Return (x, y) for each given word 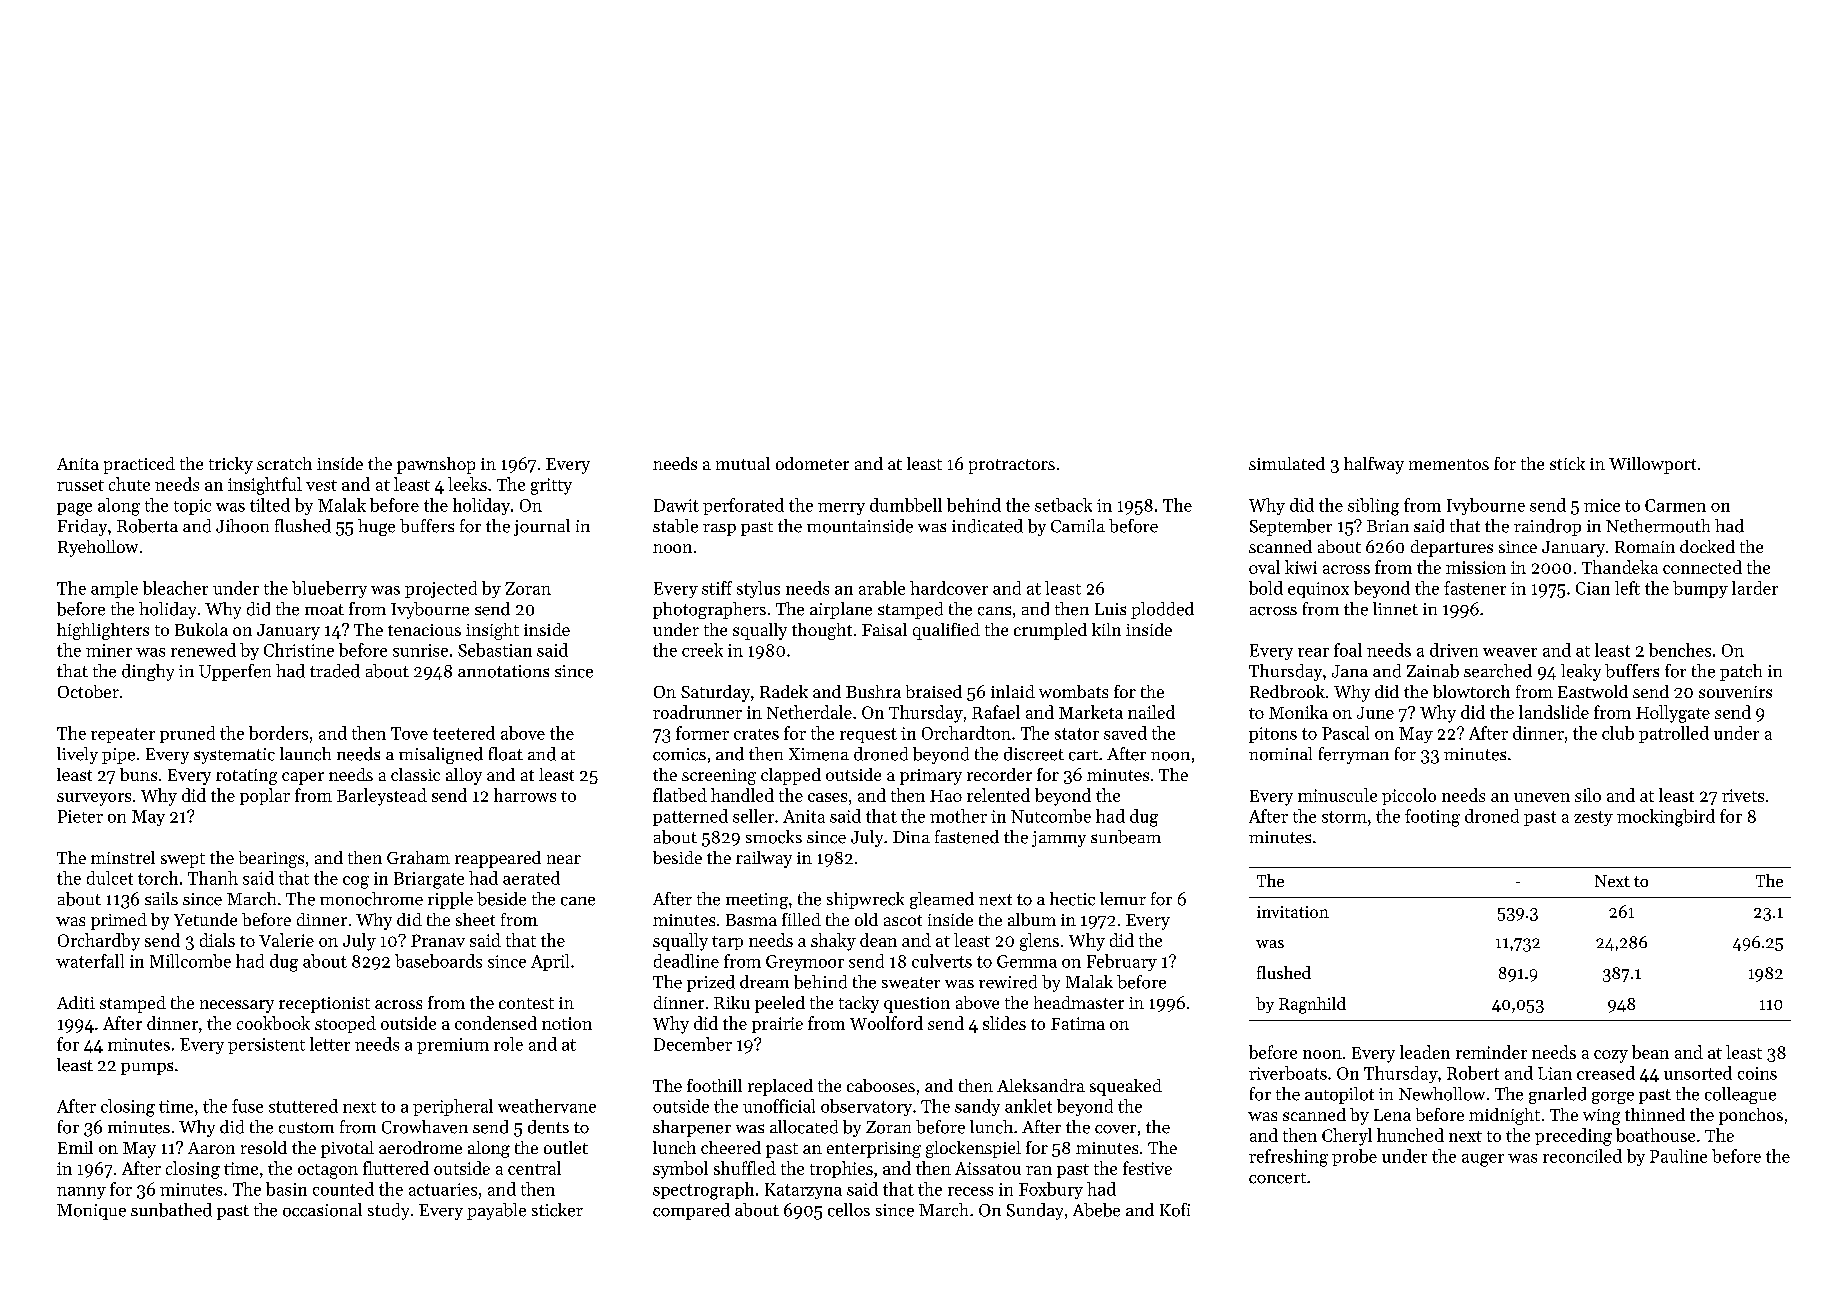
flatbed (680, 795)
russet (80, 485)
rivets (1743, 795)
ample (114, 589)
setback (1063, 505)
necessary (237, 1006)
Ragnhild (1312, 1005)
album (1032, 919)
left (1627, 588)
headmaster (1079, 1002)
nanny (81, 1193)
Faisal (884, 629)
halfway (1374, 465)
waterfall (90, 961)
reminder (1491, 1052)
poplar (265, 796)
